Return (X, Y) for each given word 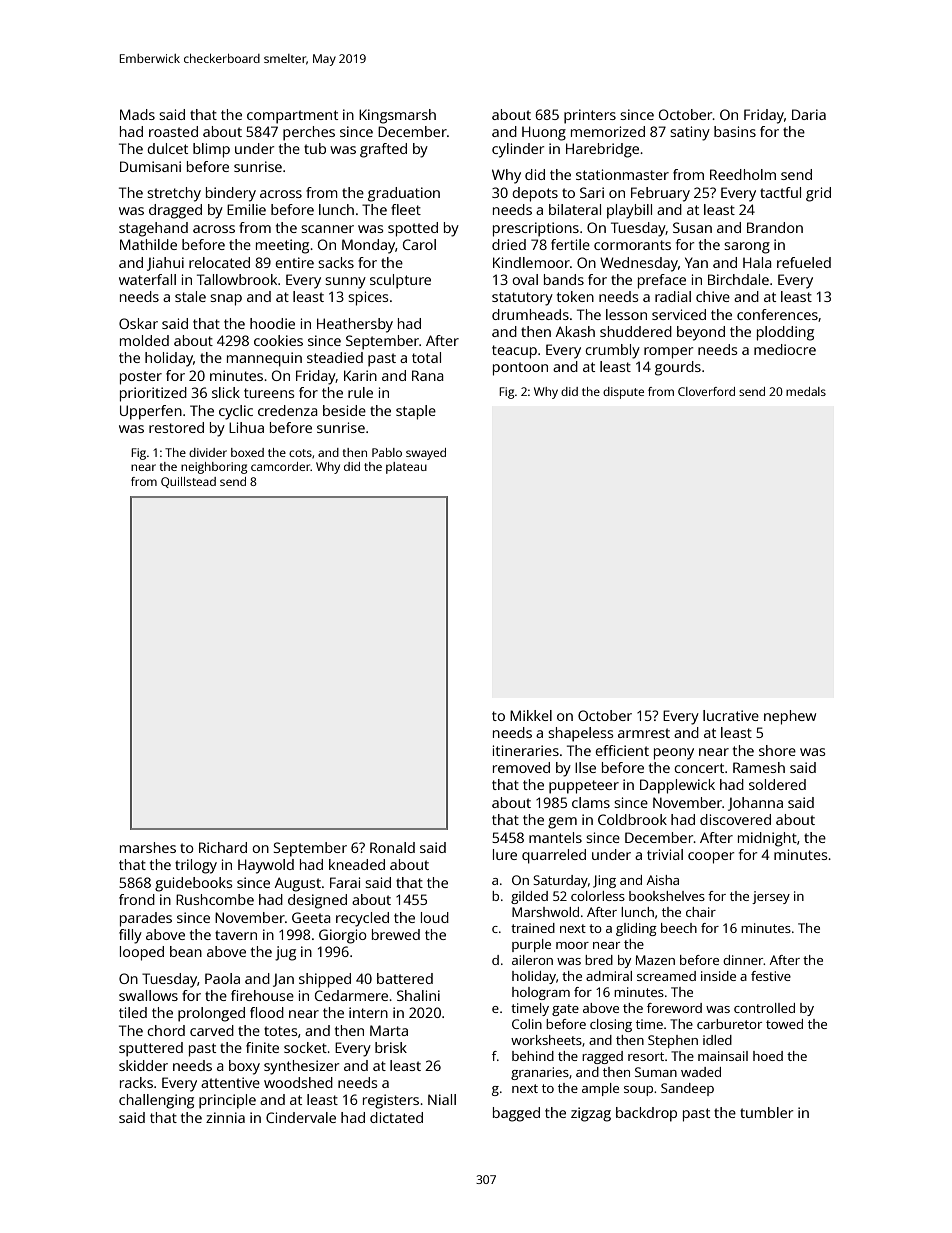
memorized (608, 131)
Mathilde (148, 244)
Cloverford (706, 391)
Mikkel (531, 715)
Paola (222, 978)
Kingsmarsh (397, 116)
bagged (516, 1114)
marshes (148, 847)
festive (771, 976)
